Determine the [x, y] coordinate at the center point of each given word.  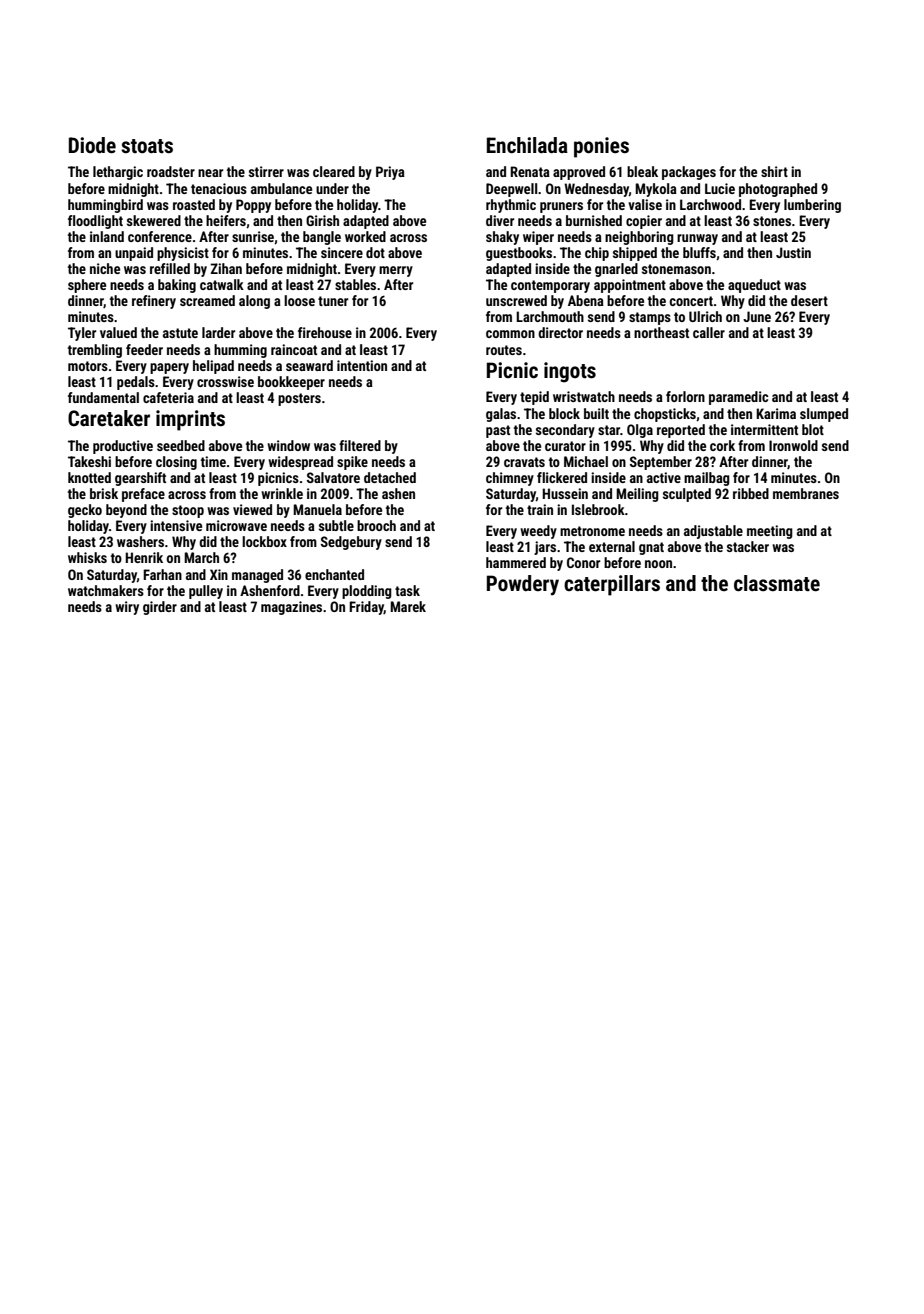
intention [362, 365]
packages [689, 173]
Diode [92, 145]
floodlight [95, 222]
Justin [793, 252]
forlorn [685, 396]
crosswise [225, 381]
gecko [85, 511]
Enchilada [527, 145]
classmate [777, 583]
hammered [516, 562]
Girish [322, 220]
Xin [219, 574]
